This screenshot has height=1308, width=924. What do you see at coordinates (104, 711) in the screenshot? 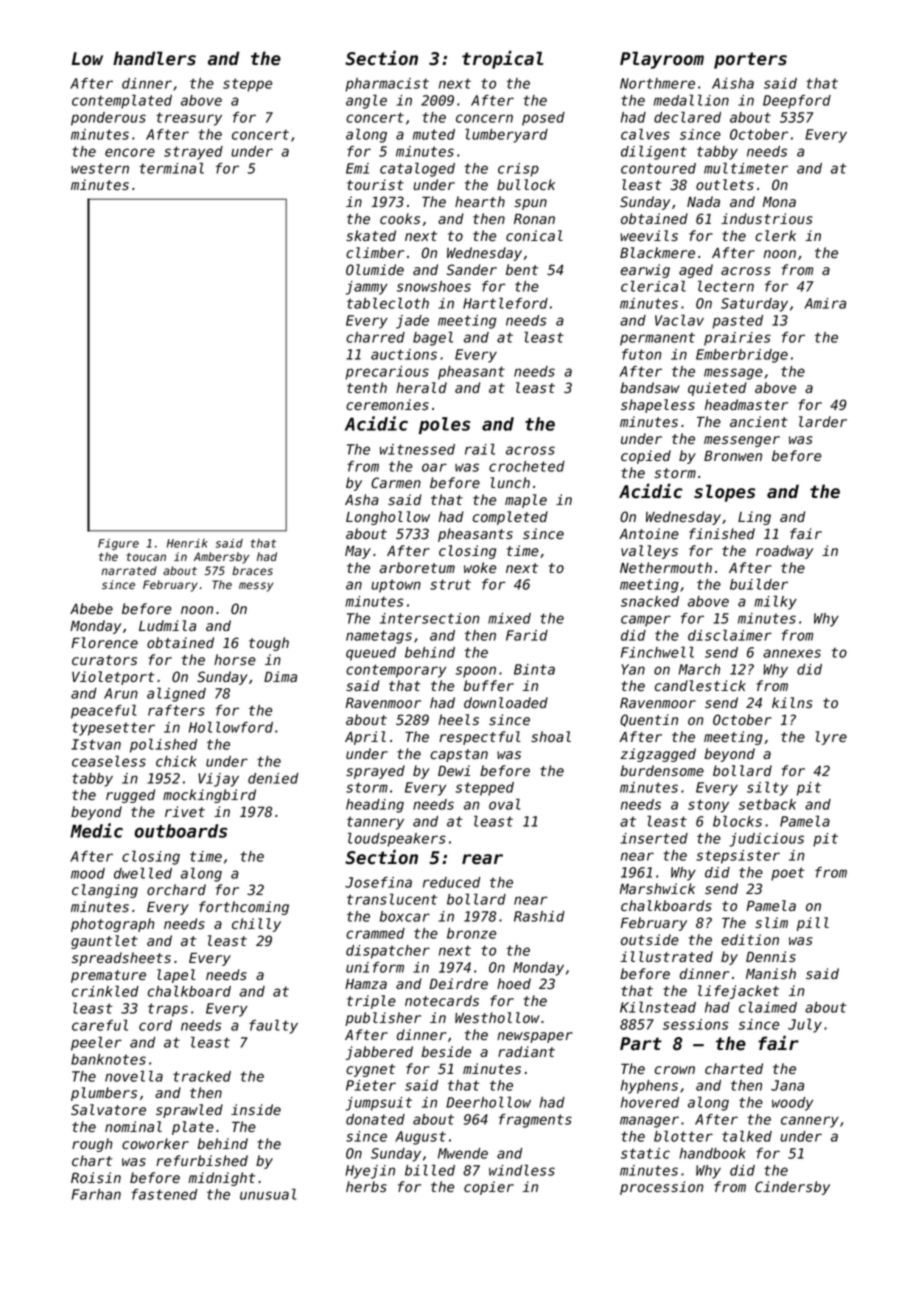
I see `peaceful` at bounding box center [104, 711].
